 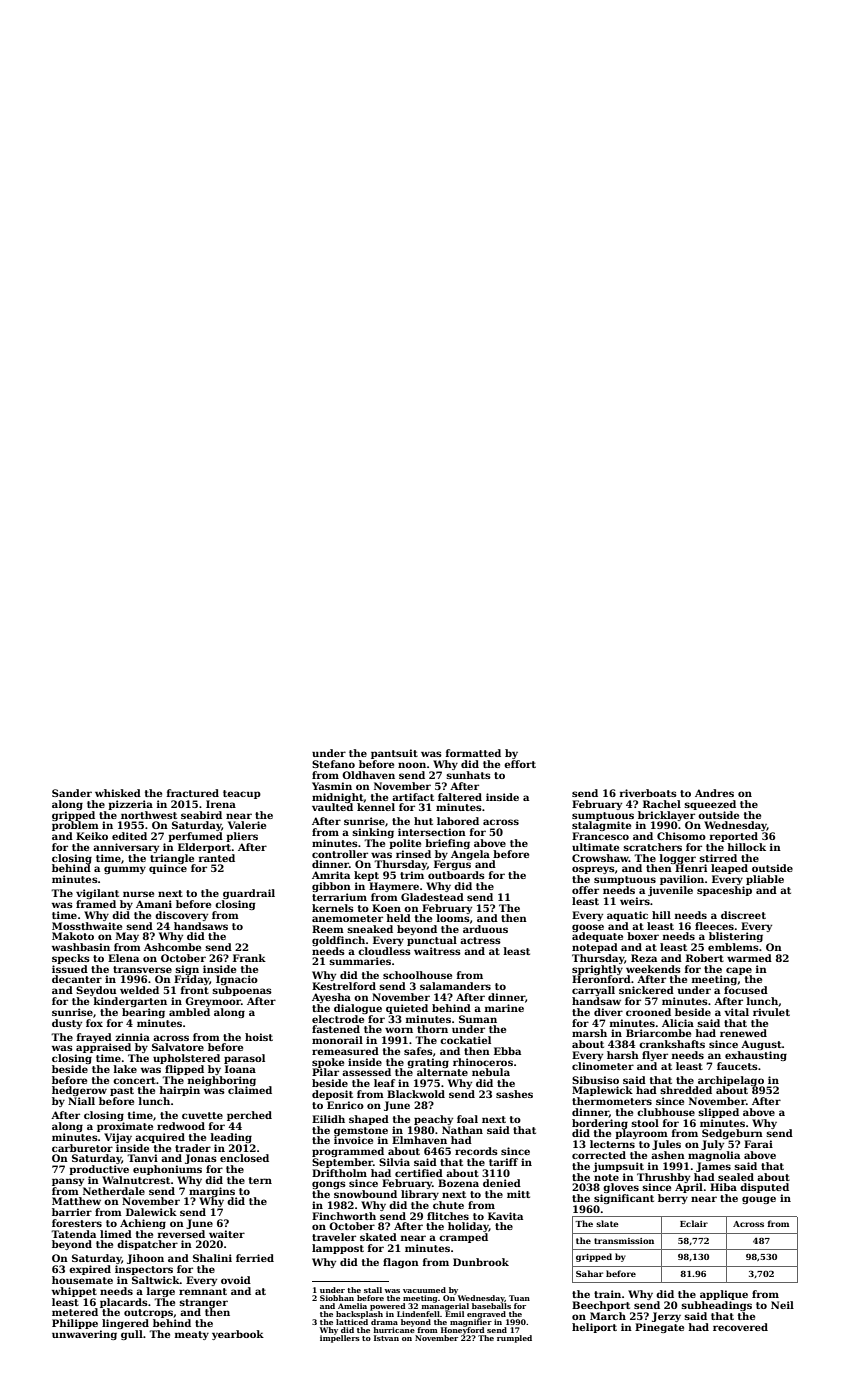 What do you see at coordinates (419, 1173) in the image?
I see `certified` at bounding box center [419, 1173].
